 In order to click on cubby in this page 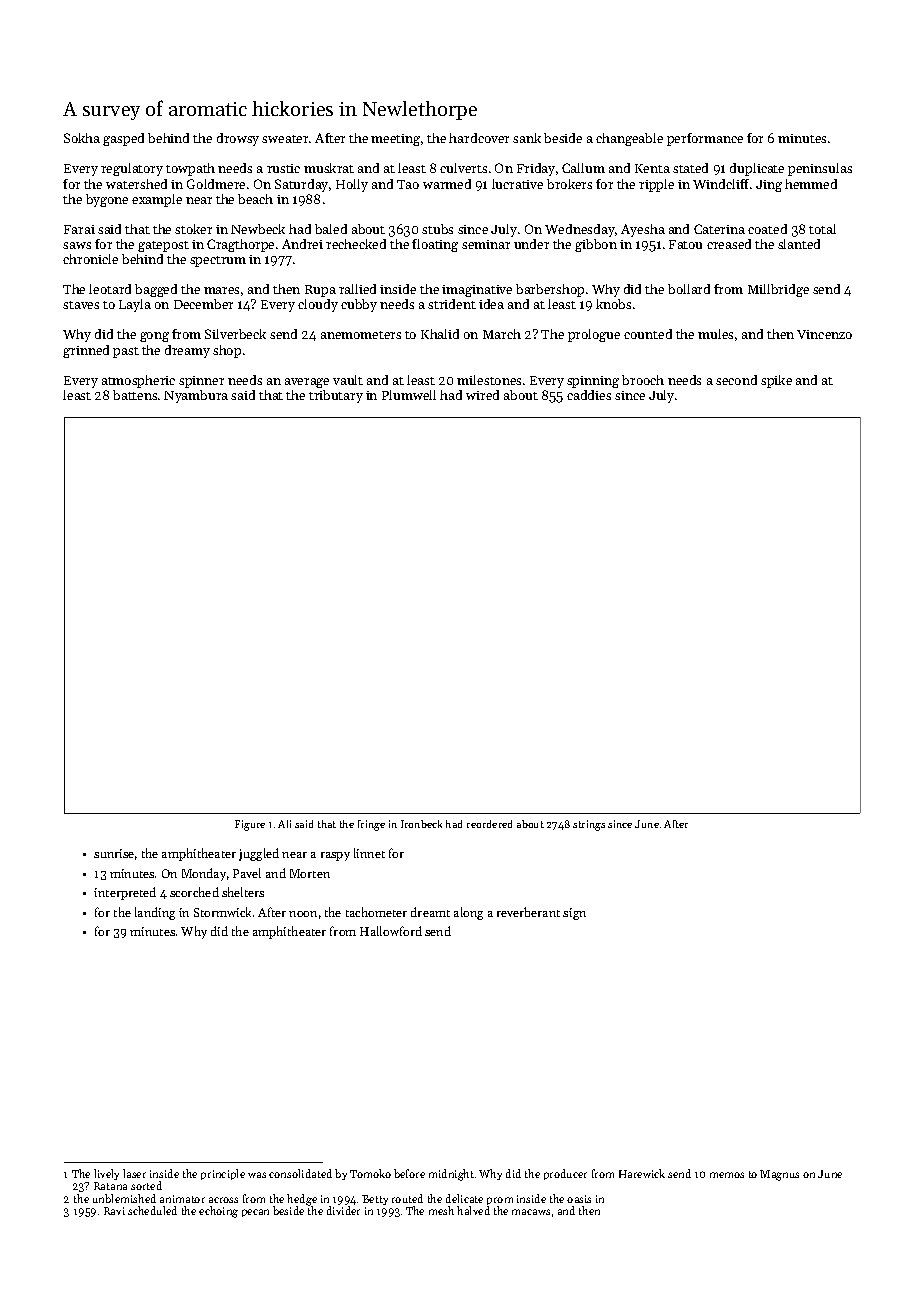, I will do `click(359, 305)`.
